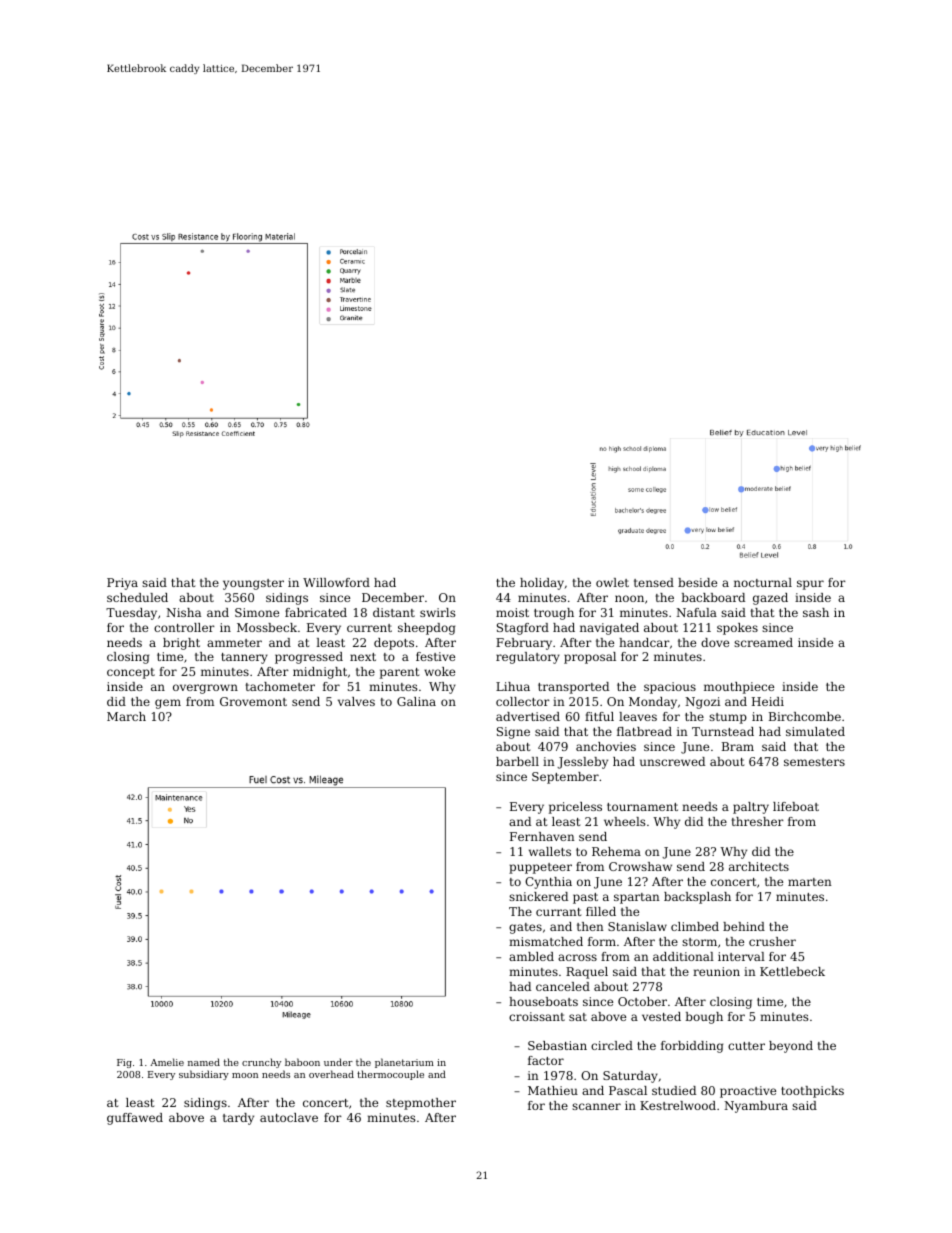 This page has height=1233, width=952. What do you see at coordinates (542, 584) in the page?
I see `holiday` at bounding box center [542, 584].
